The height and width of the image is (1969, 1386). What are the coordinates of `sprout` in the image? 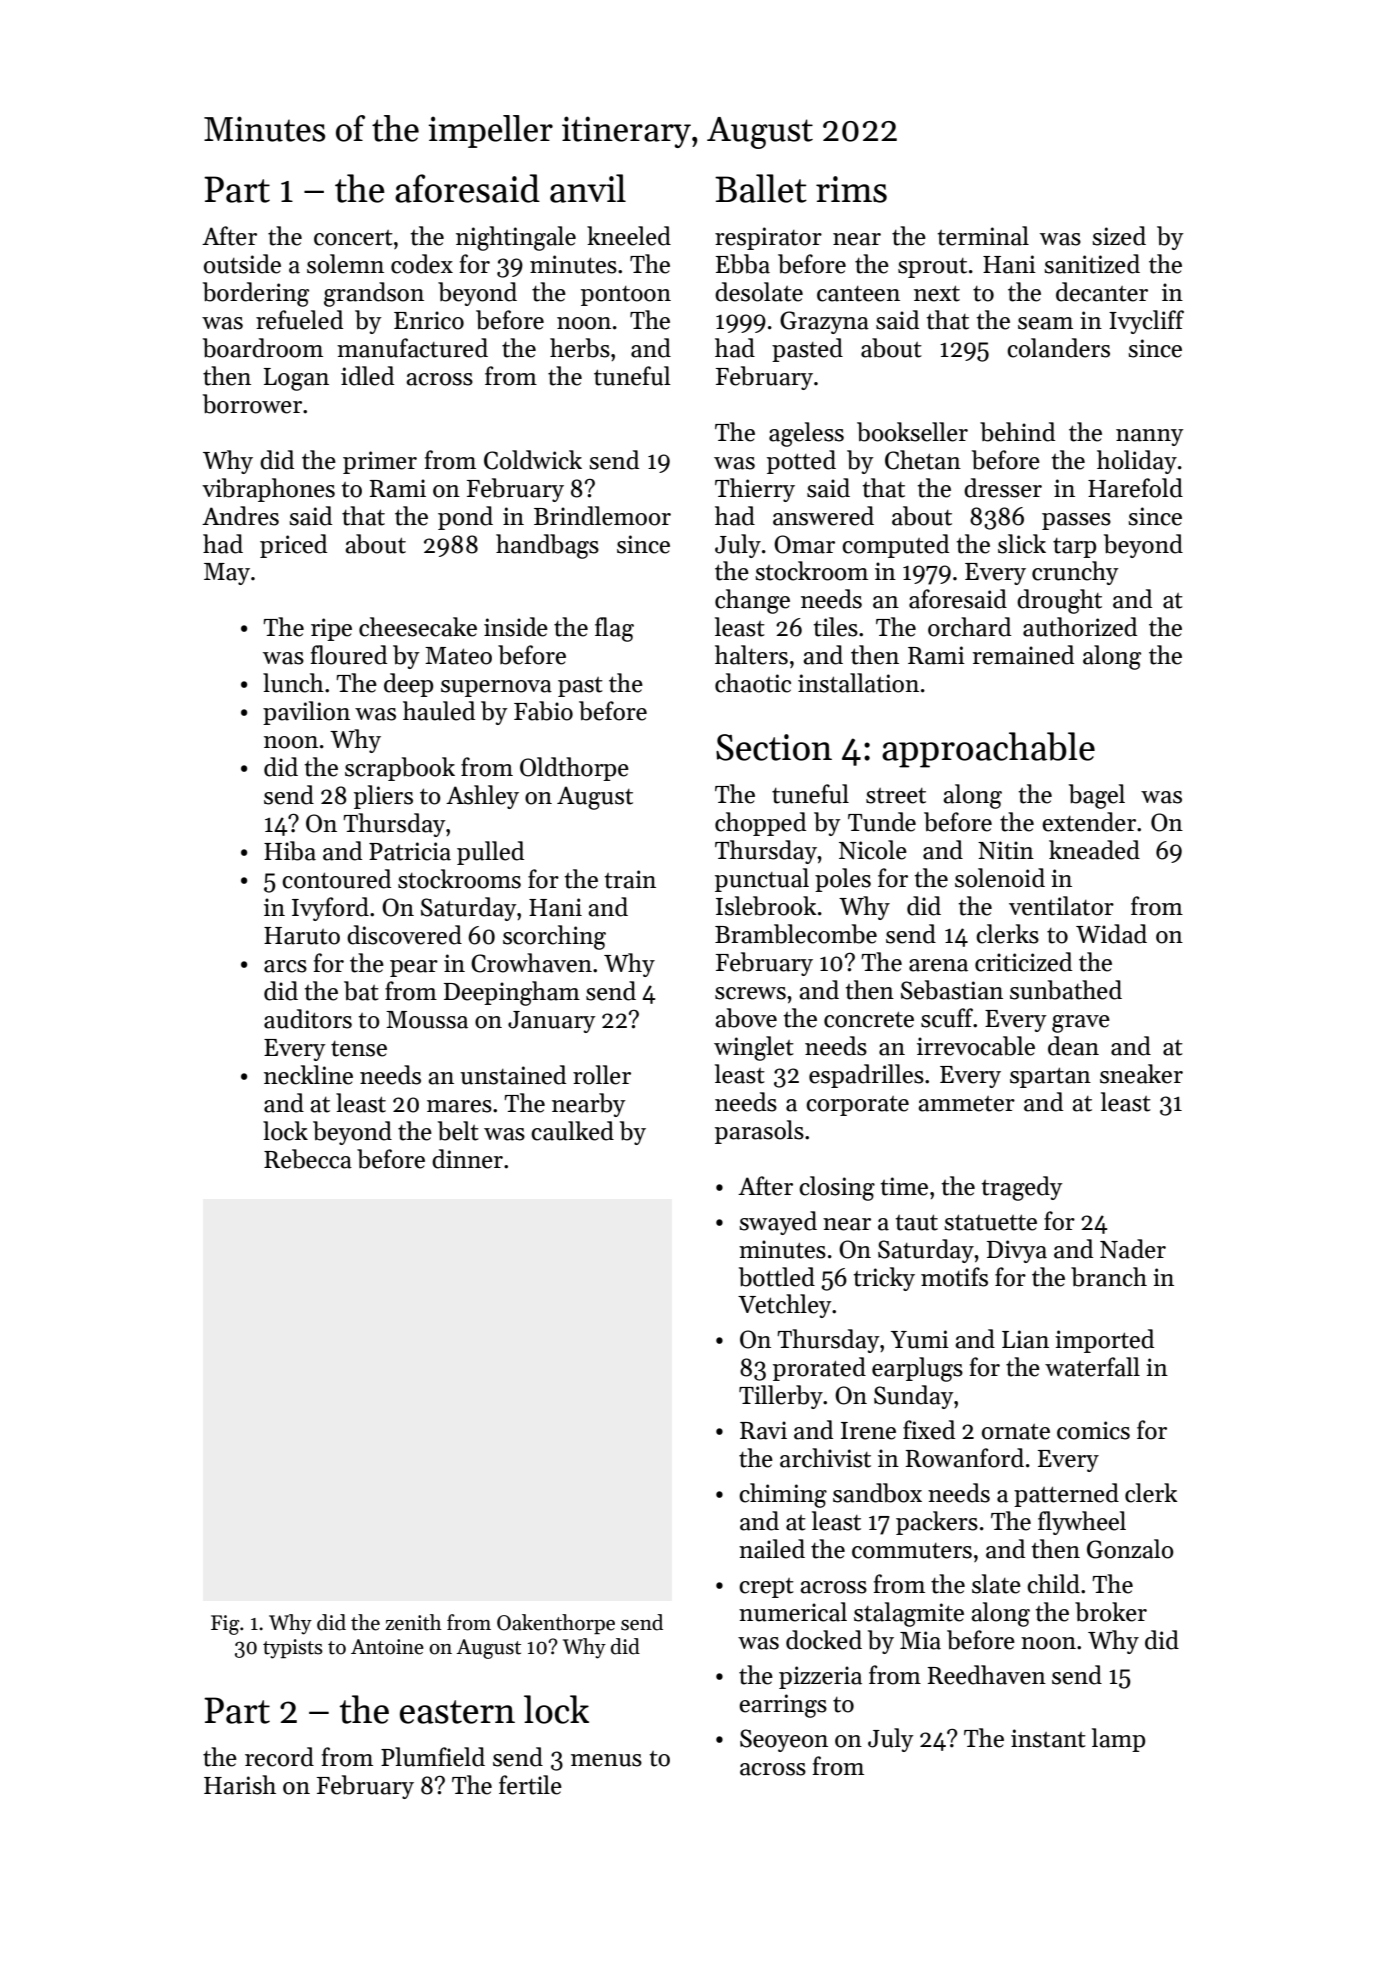 It's located at (932, 268).
